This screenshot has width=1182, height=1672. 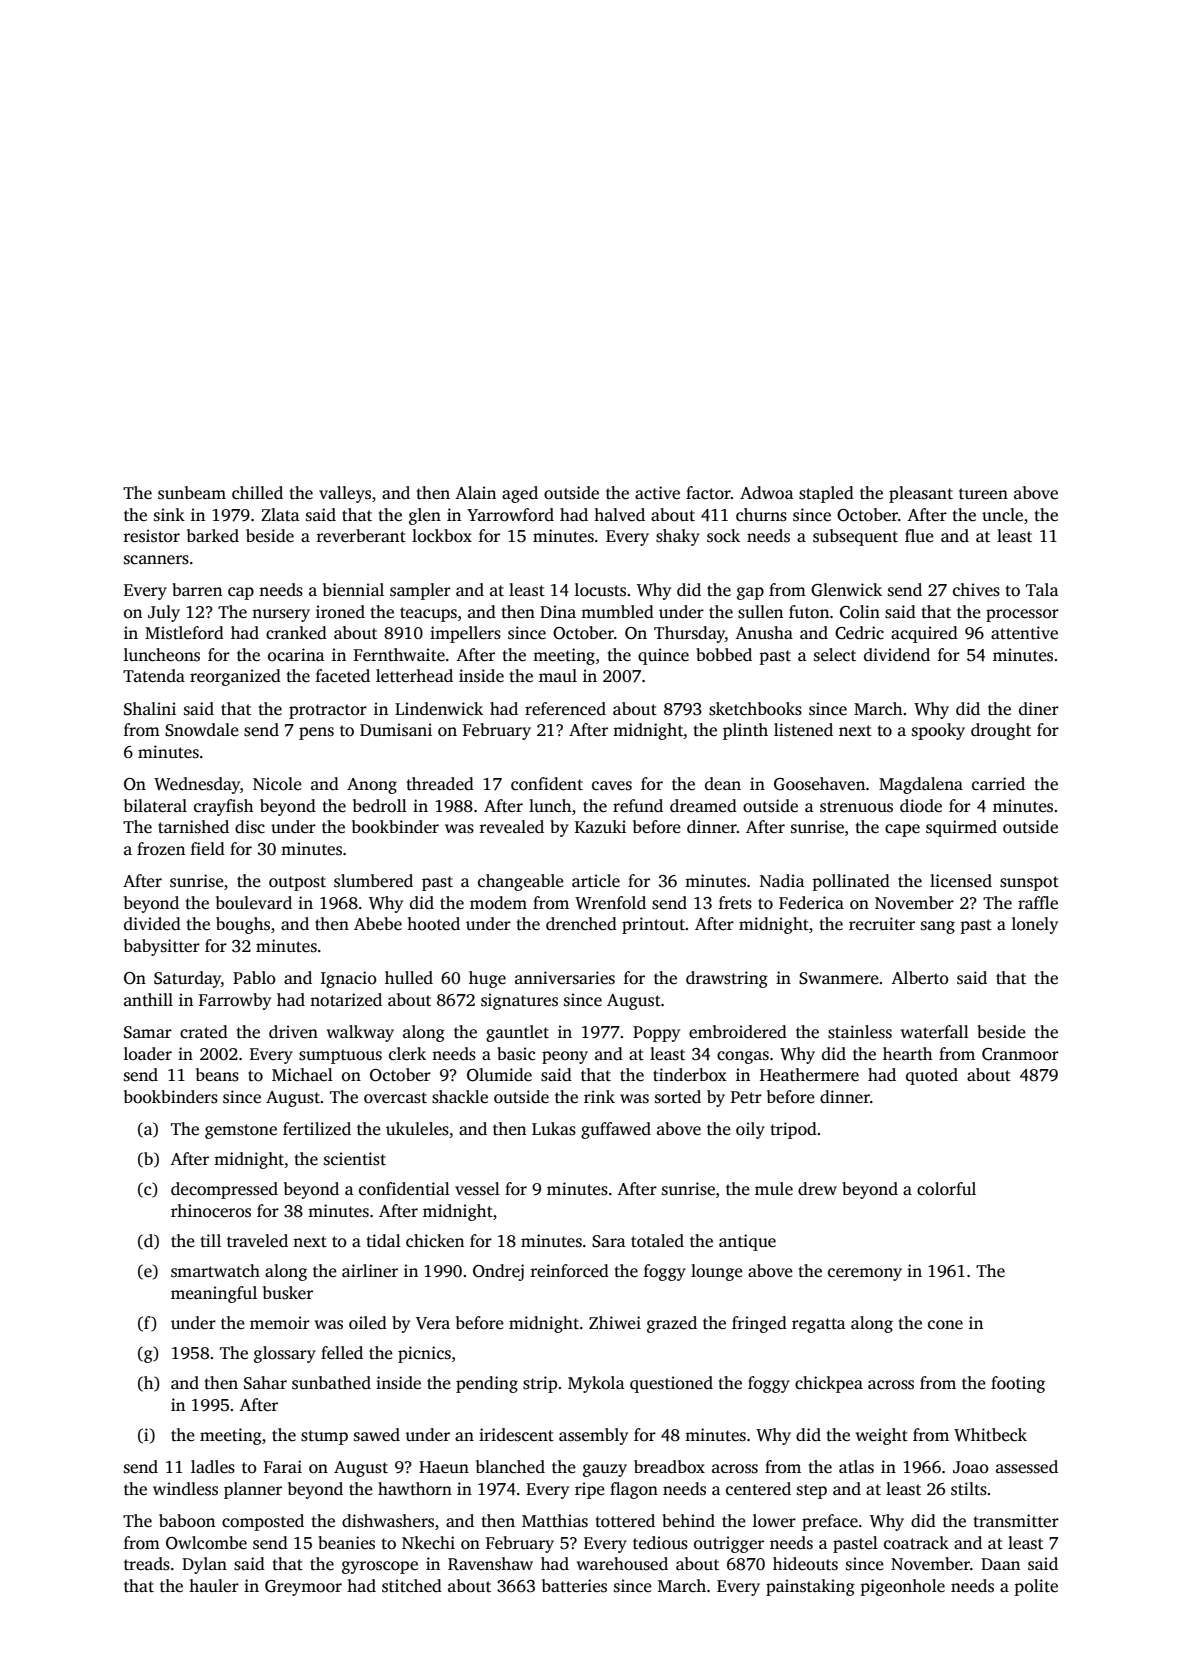 What do you see at coordinates (224, 1190) in the screenshot?
I see `decompressed` at bounding box center [224, 1190].
